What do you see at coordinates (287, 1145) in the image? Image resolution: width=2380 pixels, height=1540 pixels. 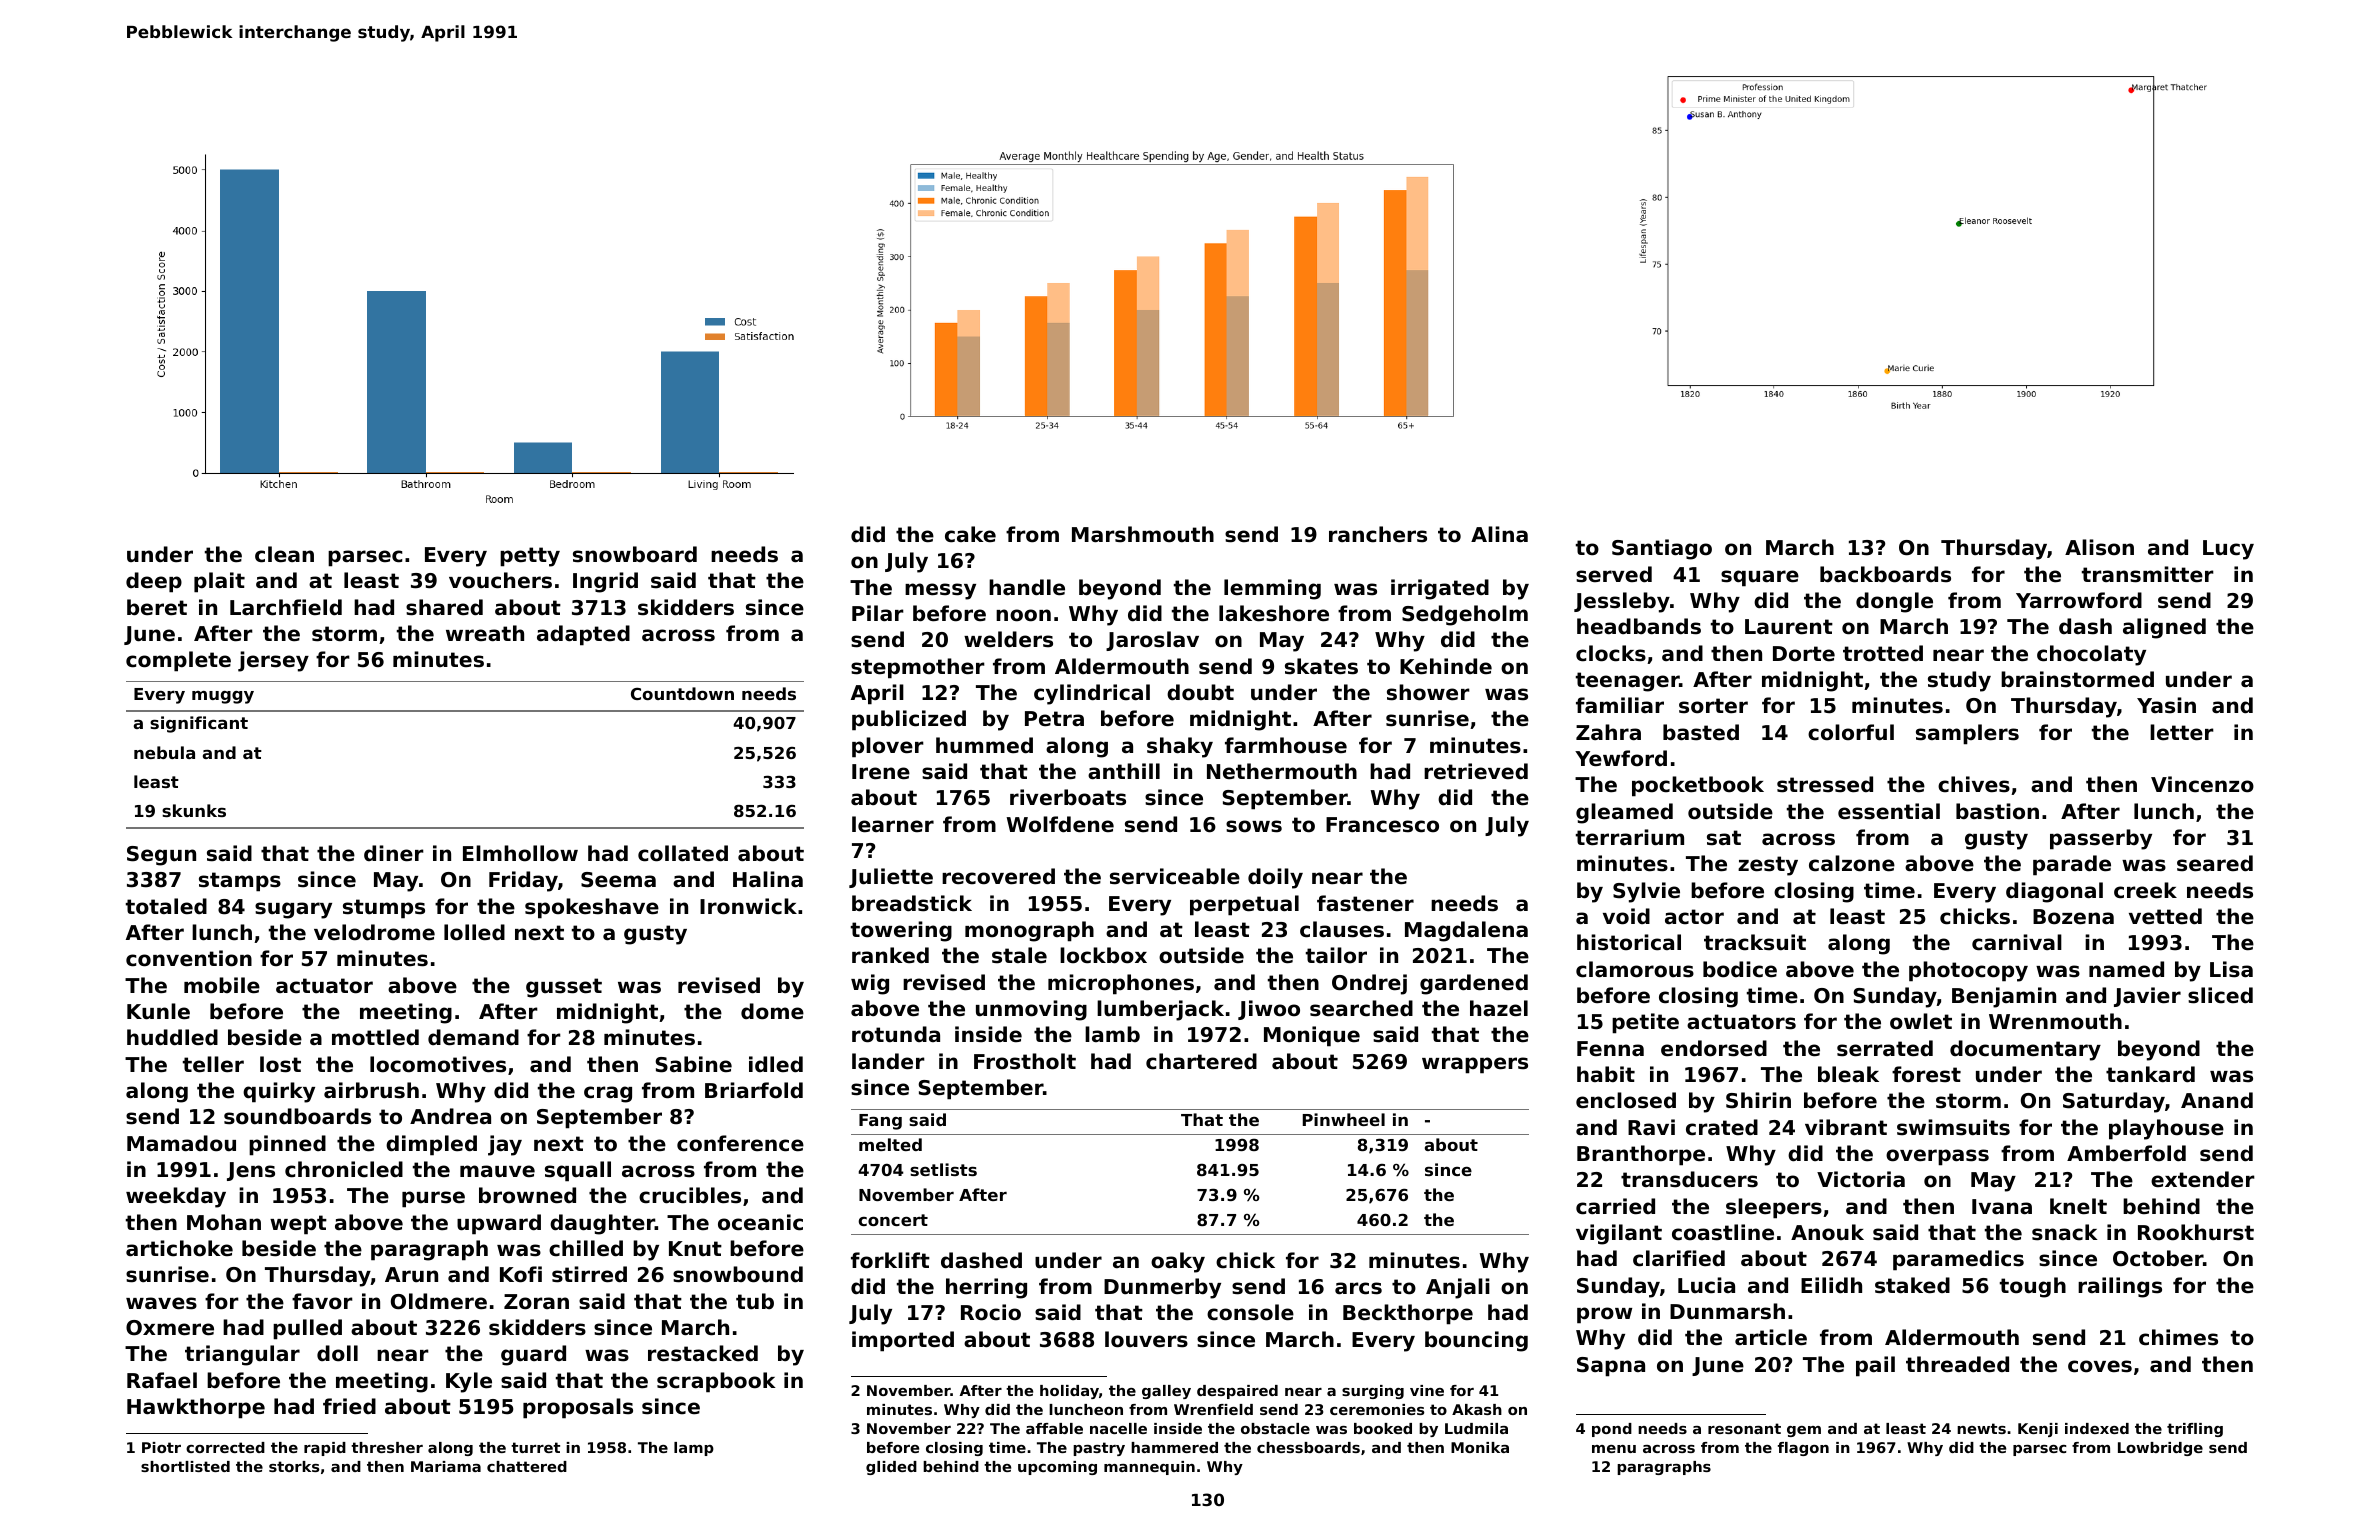 I see `pinned` at bounding box center [287, 1145].
